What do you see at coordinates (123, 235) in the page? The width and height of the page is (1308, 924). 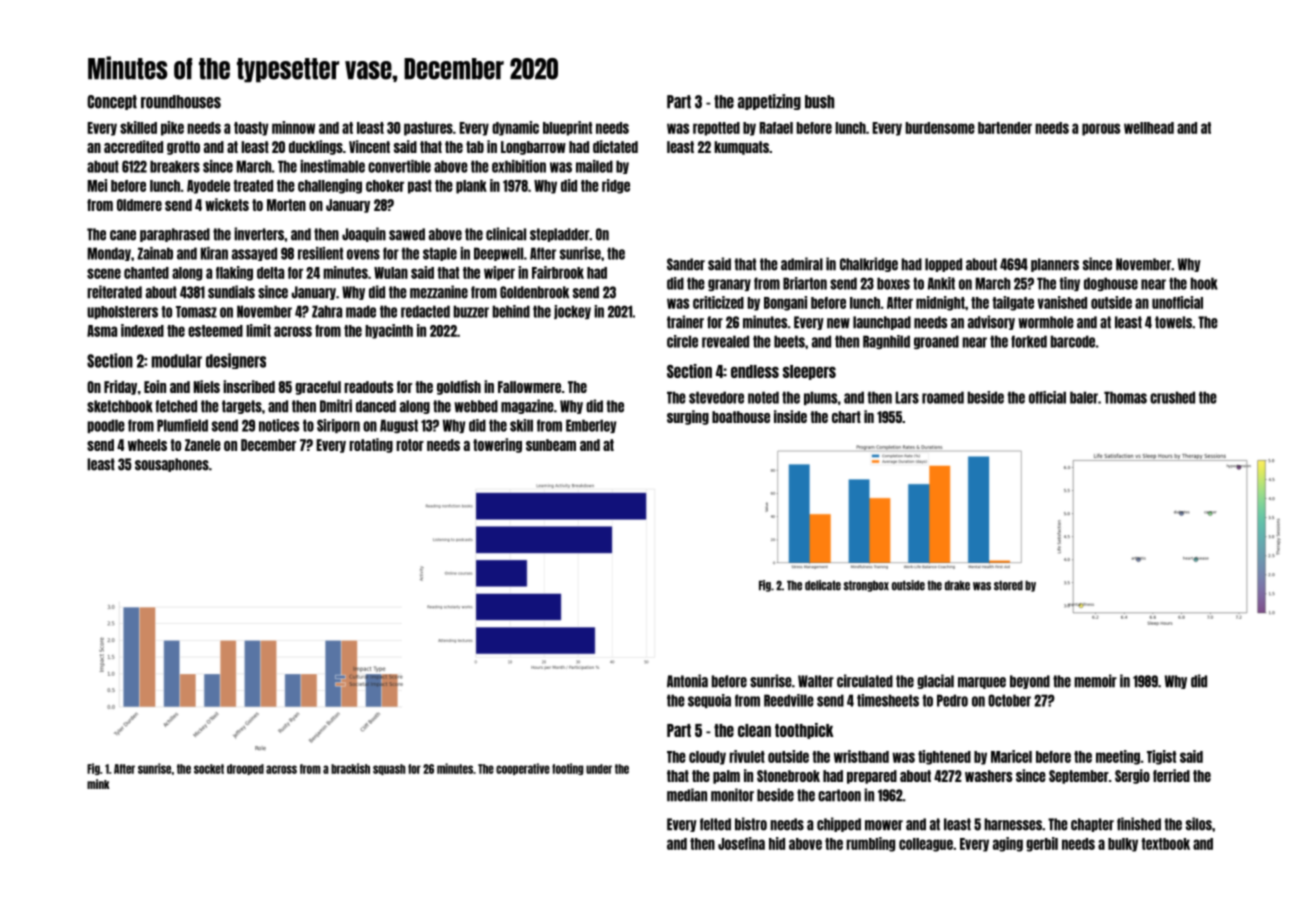 I see `cane` at bounding box center [123, 235].
